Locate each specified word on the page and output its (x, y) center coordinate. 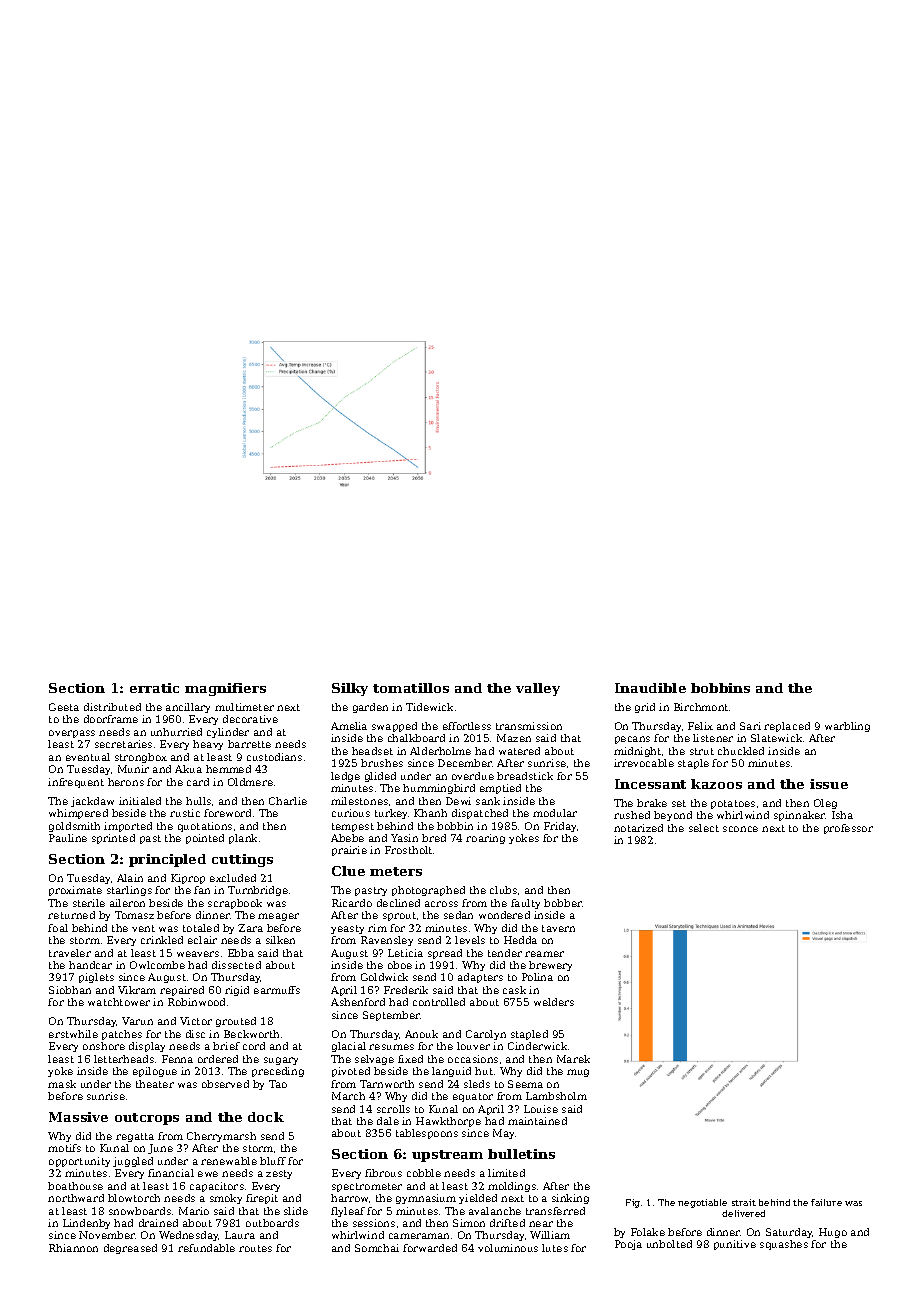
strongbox (141, 758)
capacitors (217, 1187)
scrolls (393, 1109)
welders (554, 1002)
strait (744, 1202)
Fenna (177, 1059)
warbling (847, 727)
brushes (382, 763)
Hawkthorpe (448, 1122)
